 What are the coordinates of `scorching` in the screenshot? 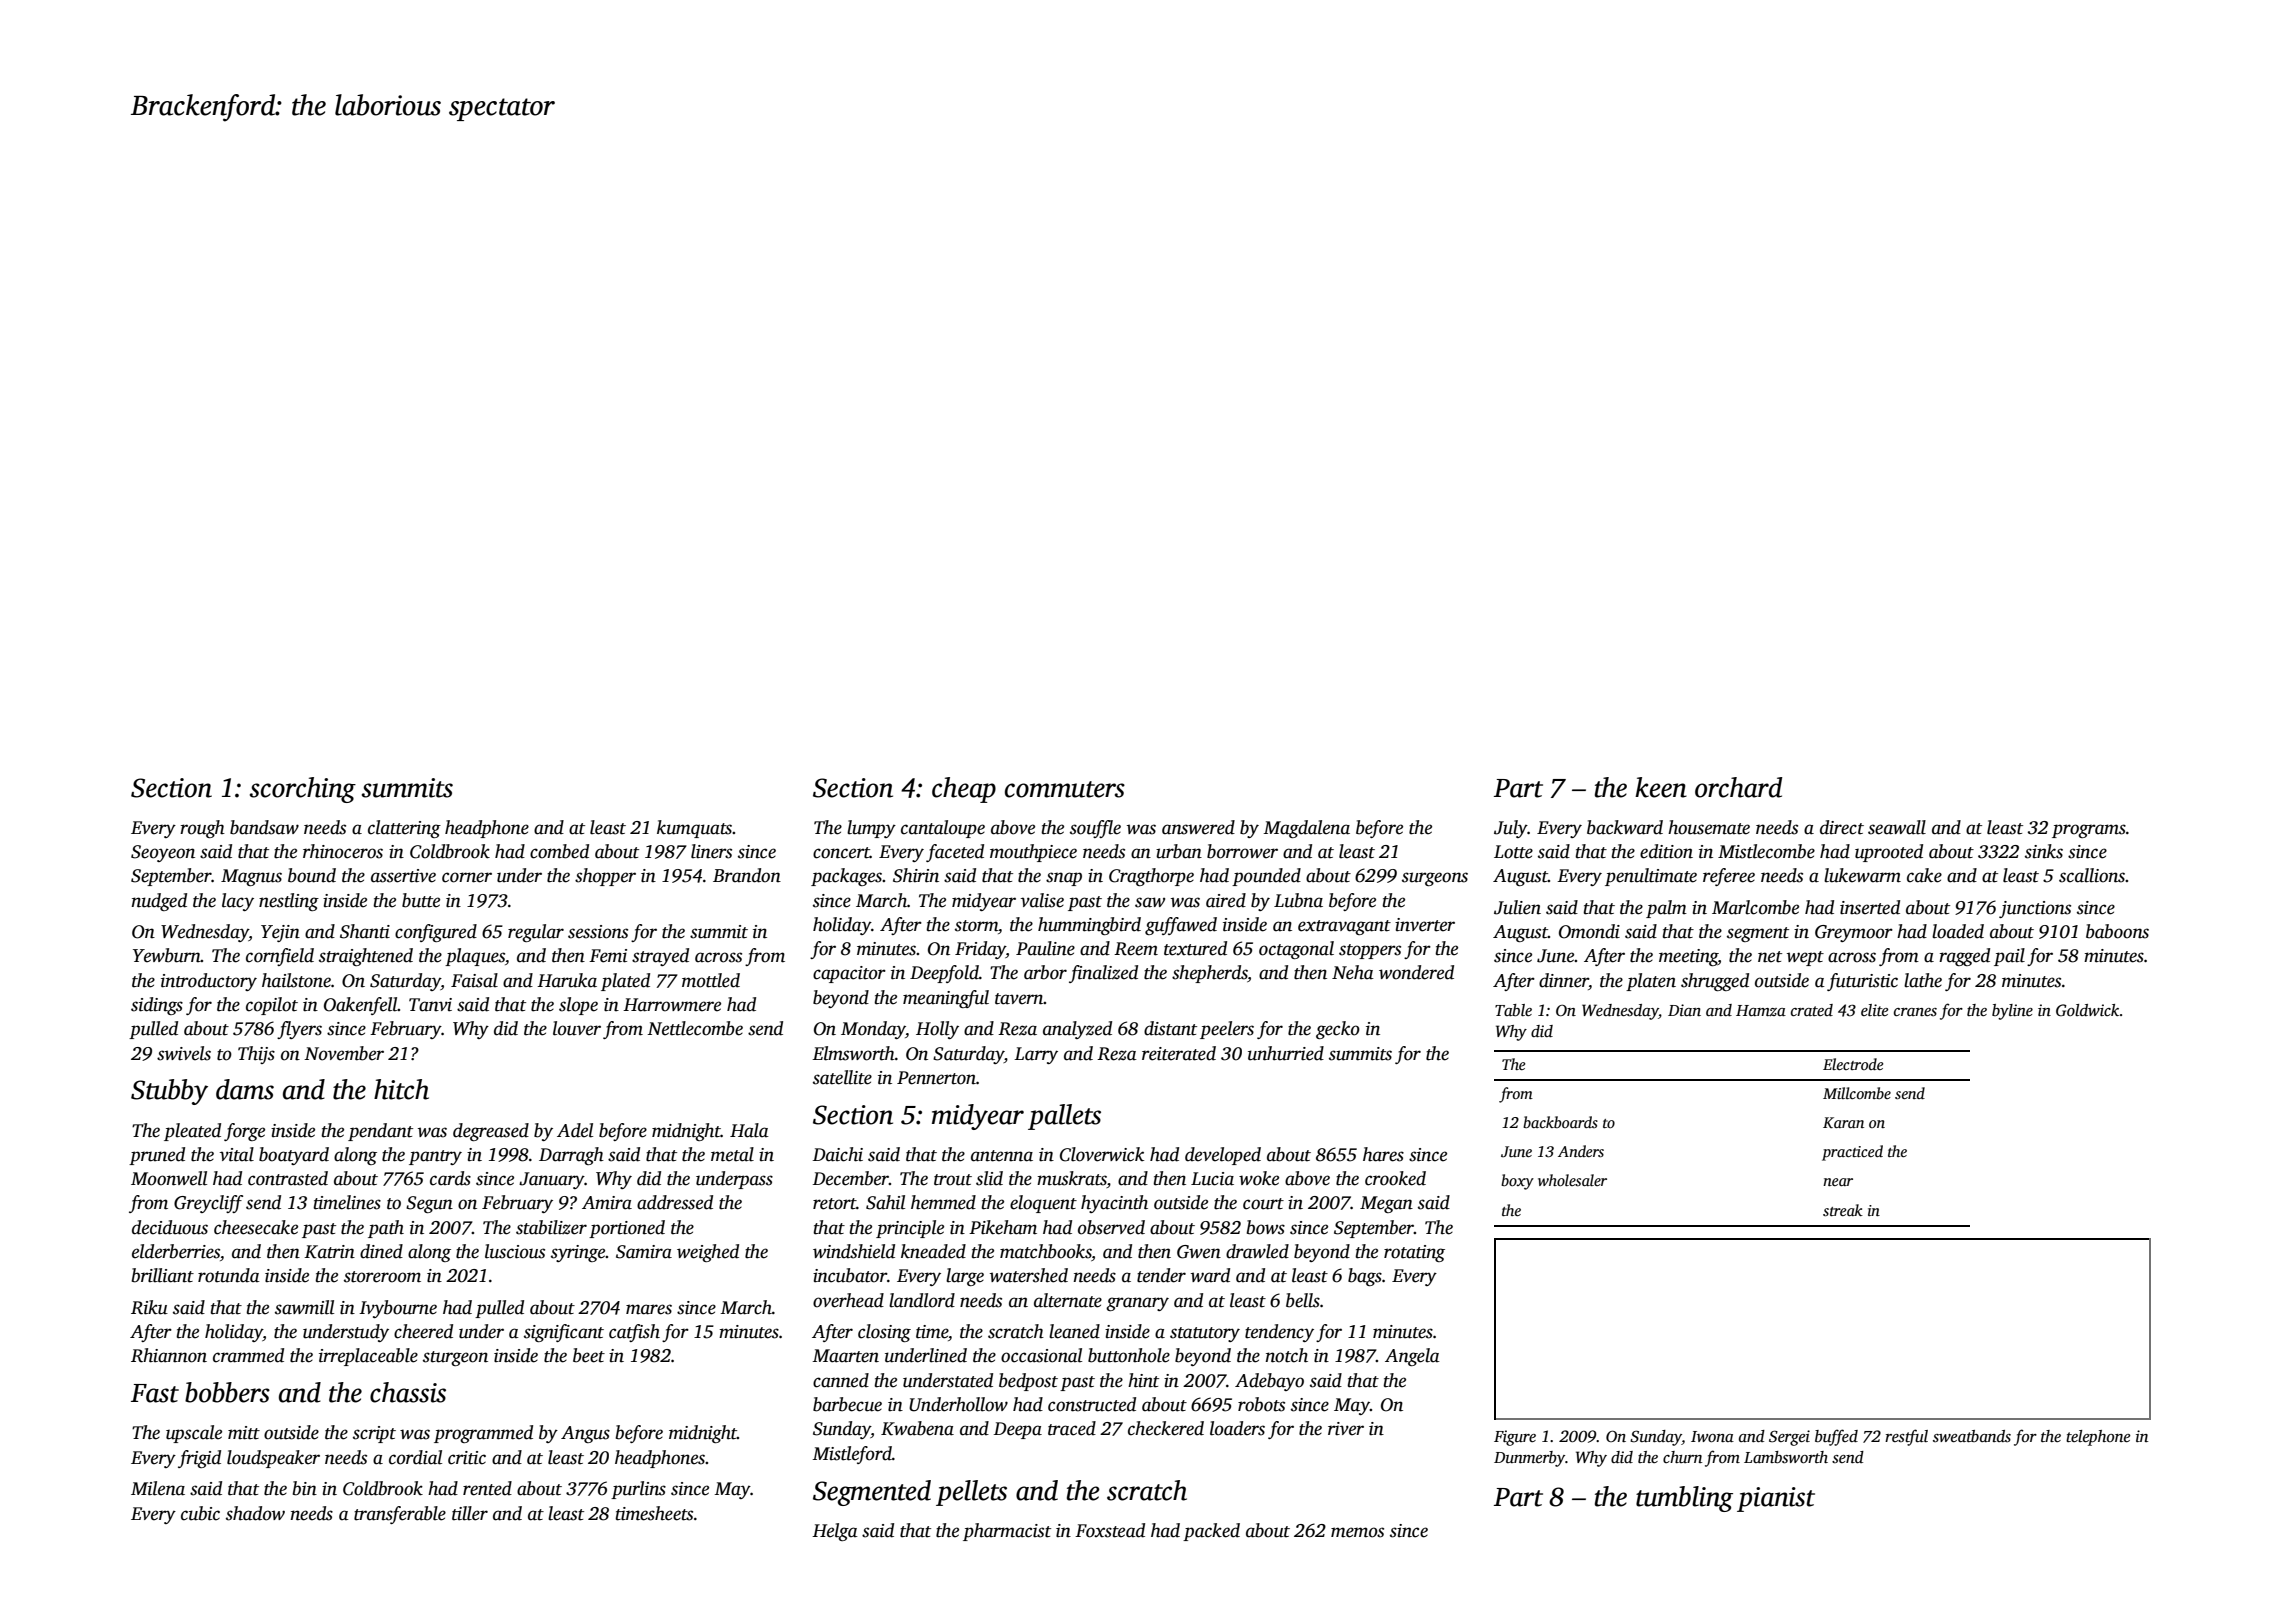 It's located at (303, 790).
